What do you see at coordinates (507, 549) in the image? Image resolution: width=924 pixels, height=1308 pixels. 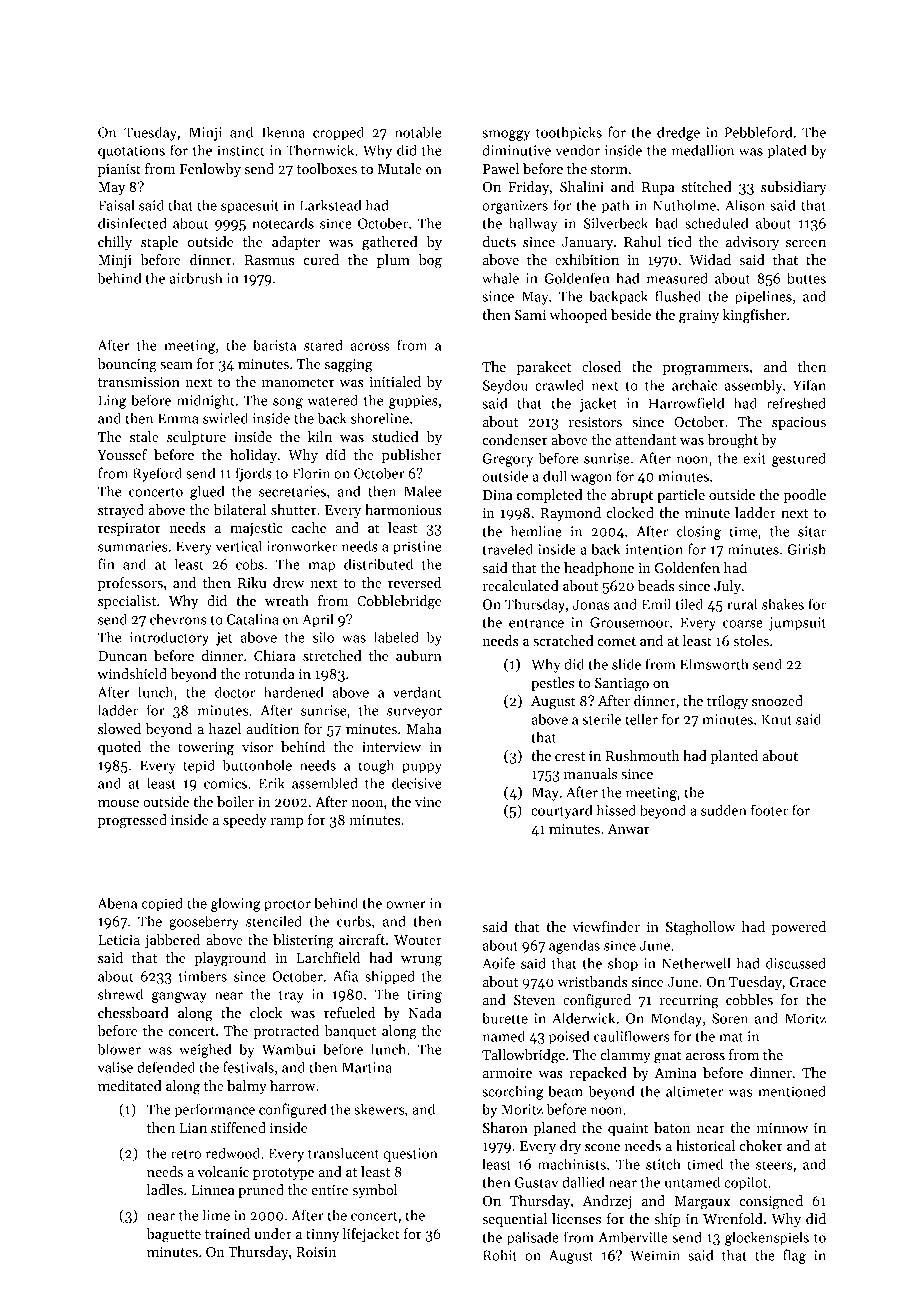 I see `traveled` at bounding box center [507, 549].
